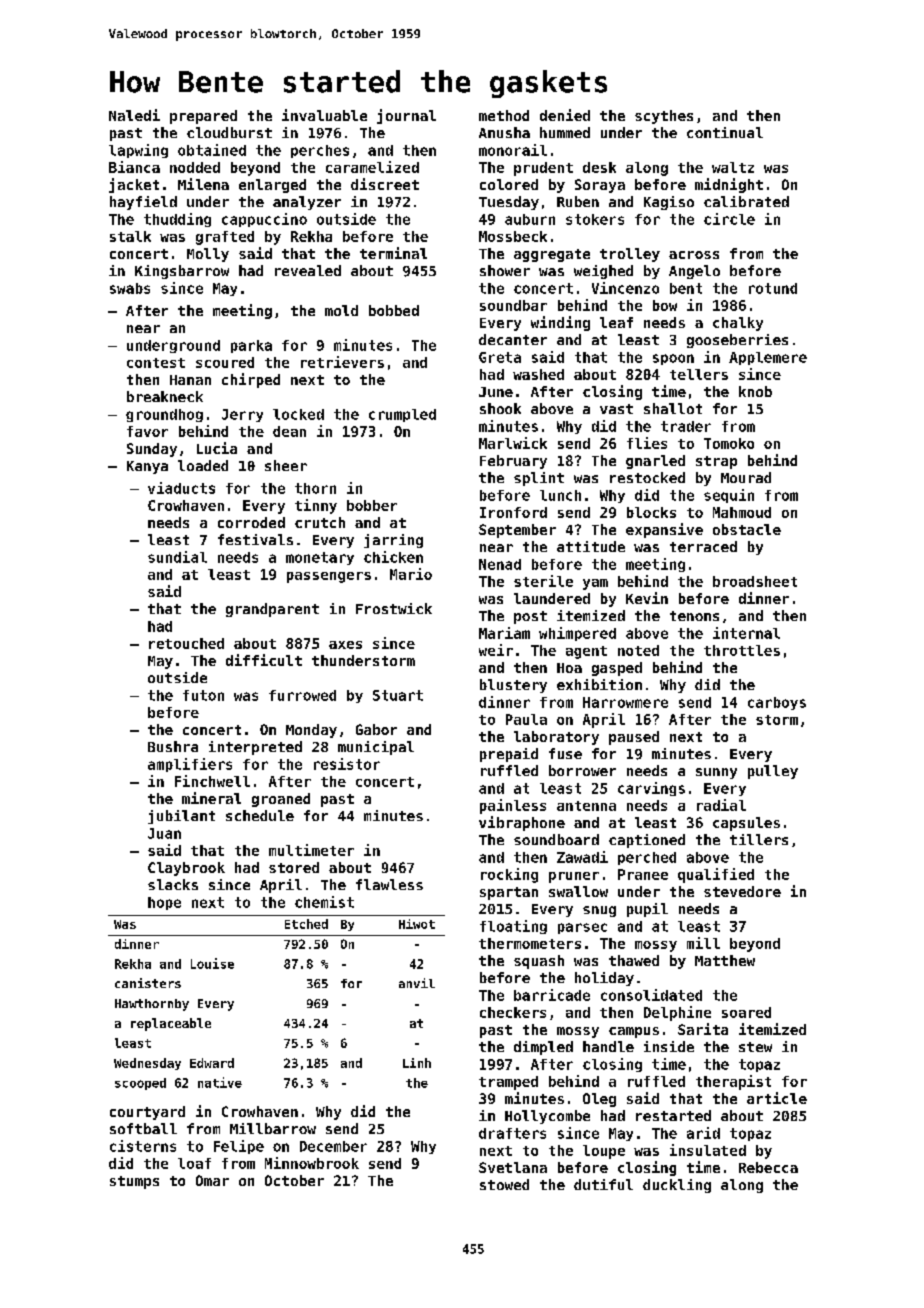  What do you see at coordinates (768, 358) in the screenshot?
I see `Applemere` at bounding box center [768, 358].
